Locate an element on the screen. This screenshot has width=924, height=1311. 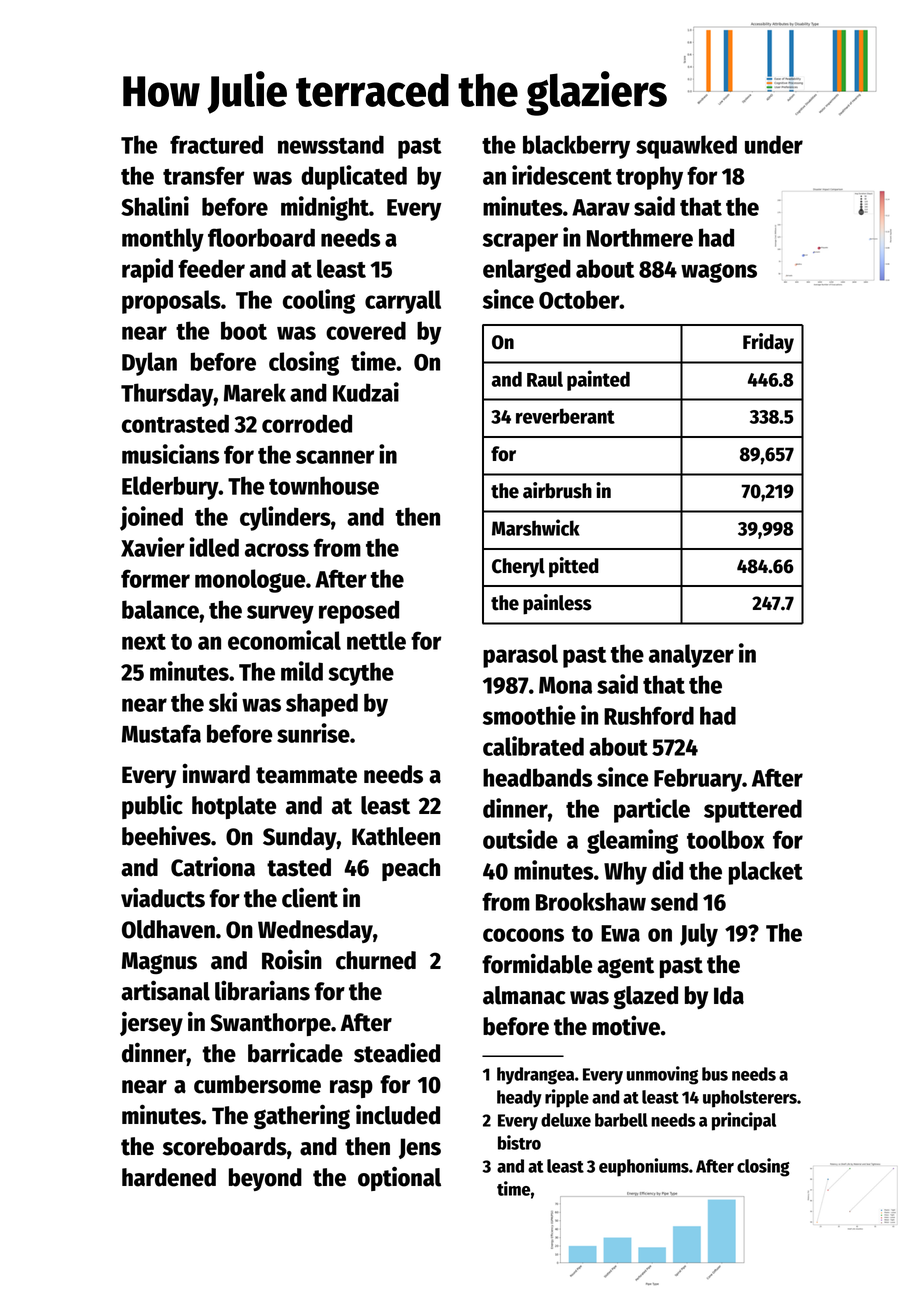
squawked is located at coordinates (686, 147).
